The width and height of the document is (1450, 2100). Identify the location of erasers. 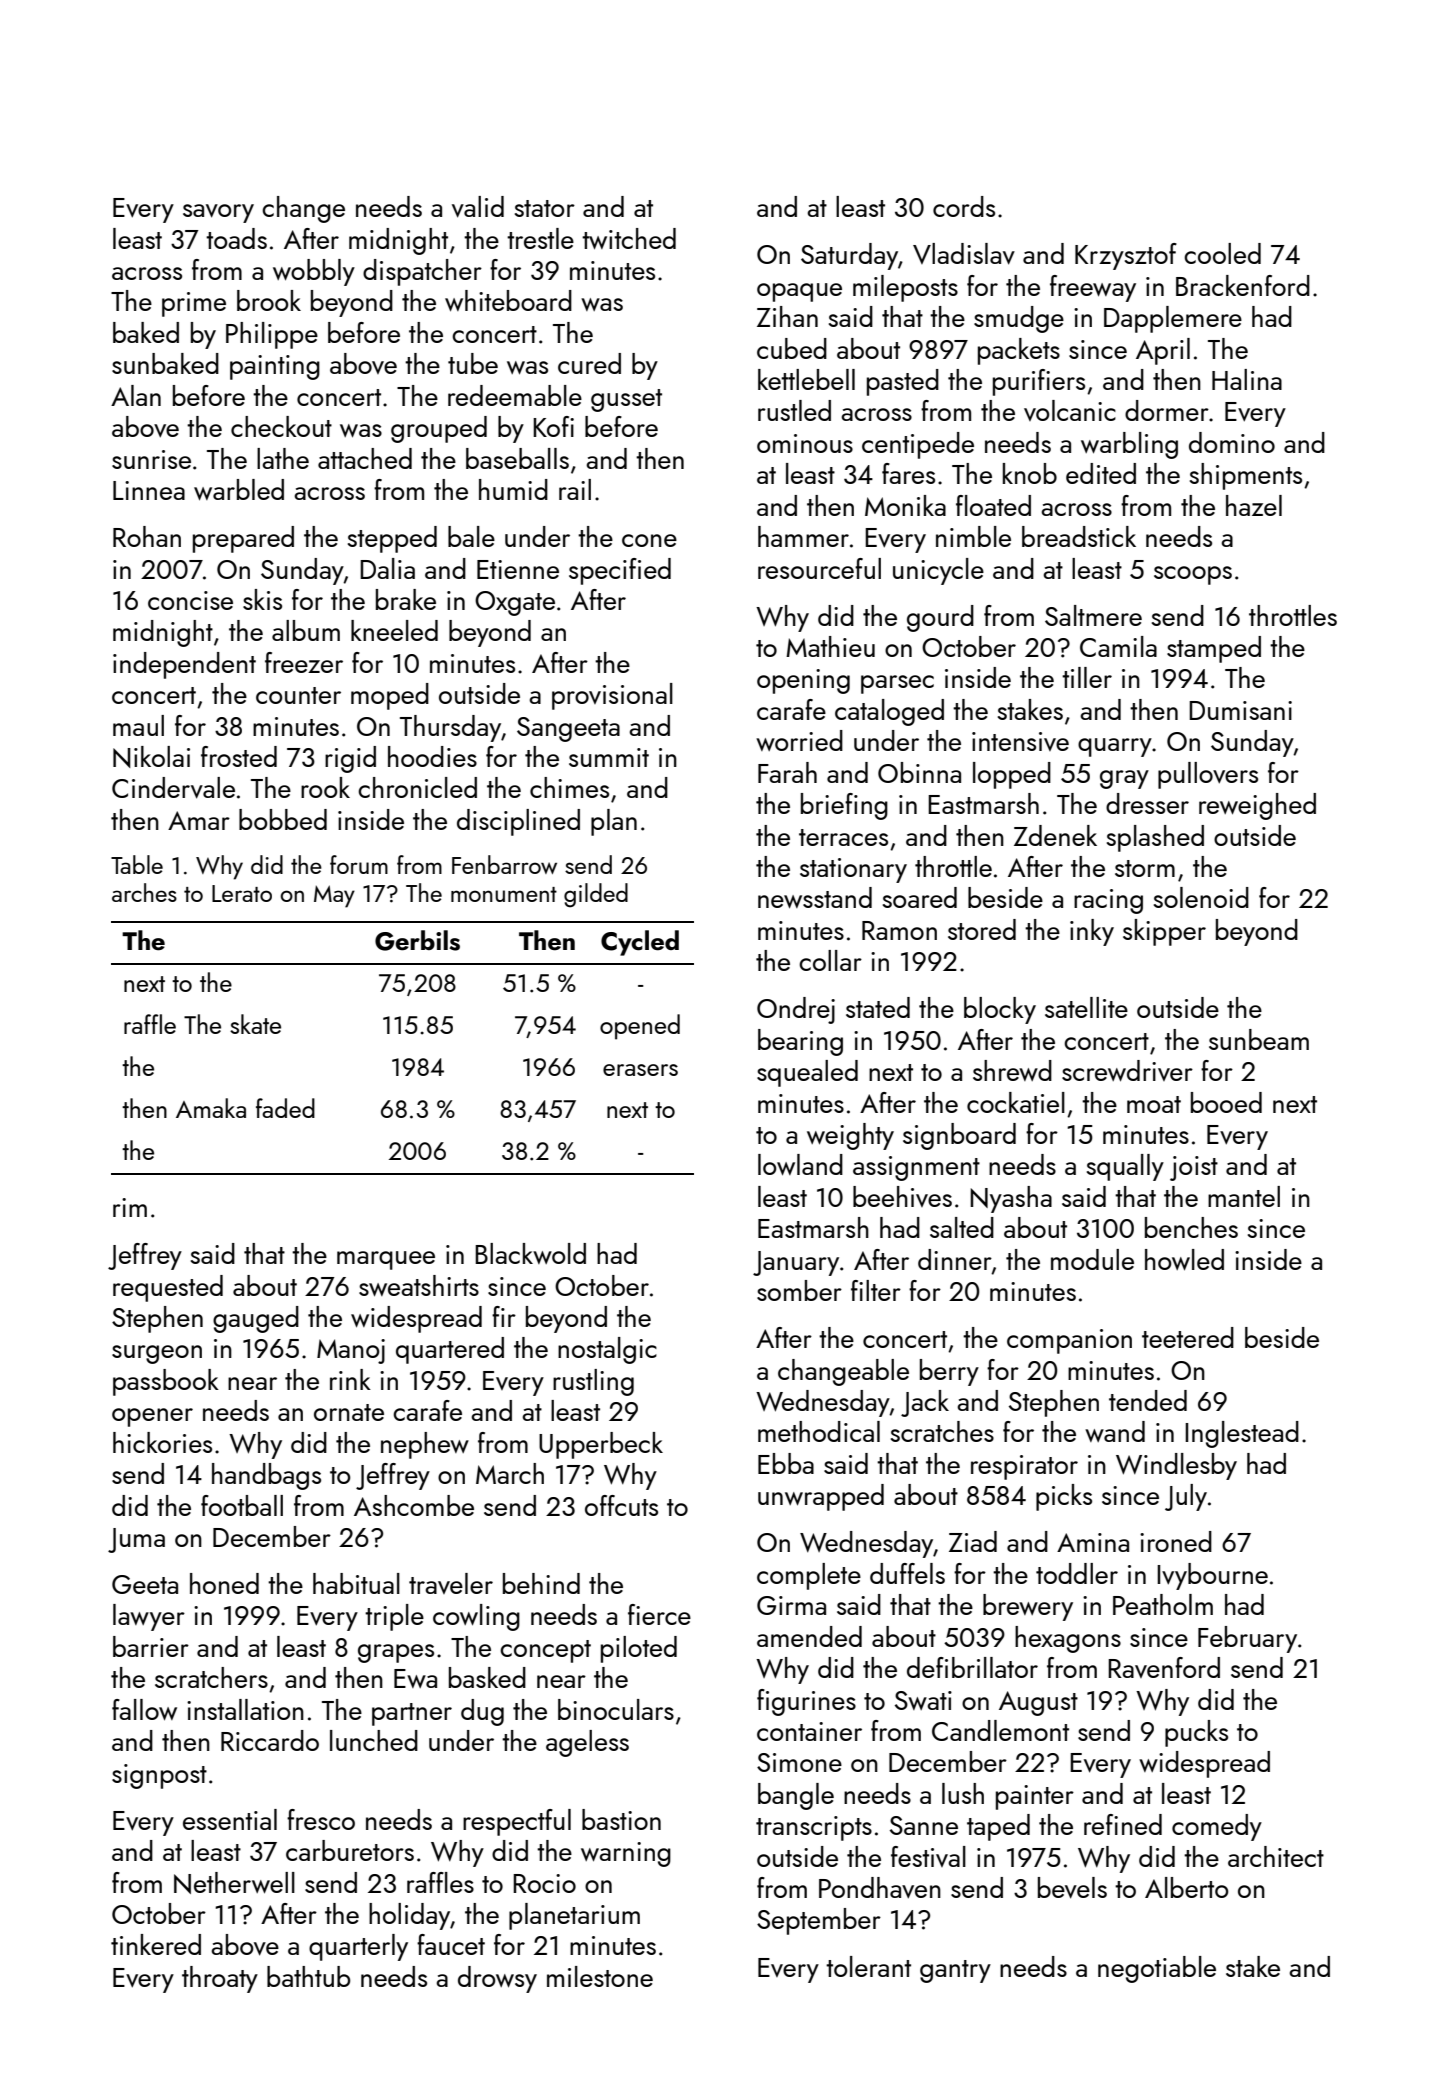
(640, 1070).
